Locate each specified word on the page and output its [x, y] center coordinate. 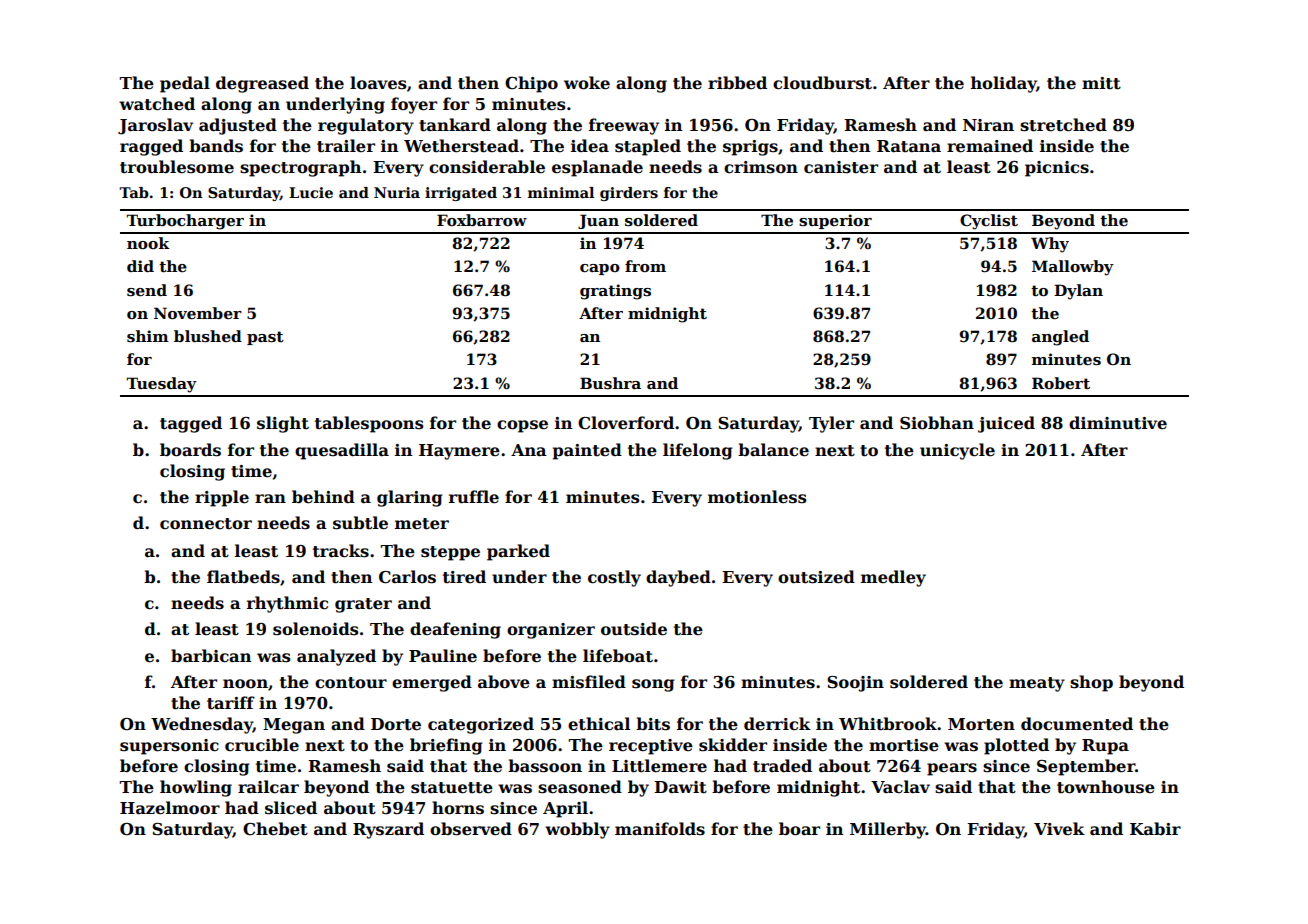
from [645, 266]
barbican [211, 656]
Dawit [680, 787]
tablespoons [369, 424]
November [198, 313]
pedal [185, 84]
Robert [1061, 383]
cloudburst [822, 83]
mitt [1101, 83]
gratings [615, 292]
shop [1091, 683]
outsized [816, 577]
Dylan [1078, 292]
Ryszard [388, 830]
